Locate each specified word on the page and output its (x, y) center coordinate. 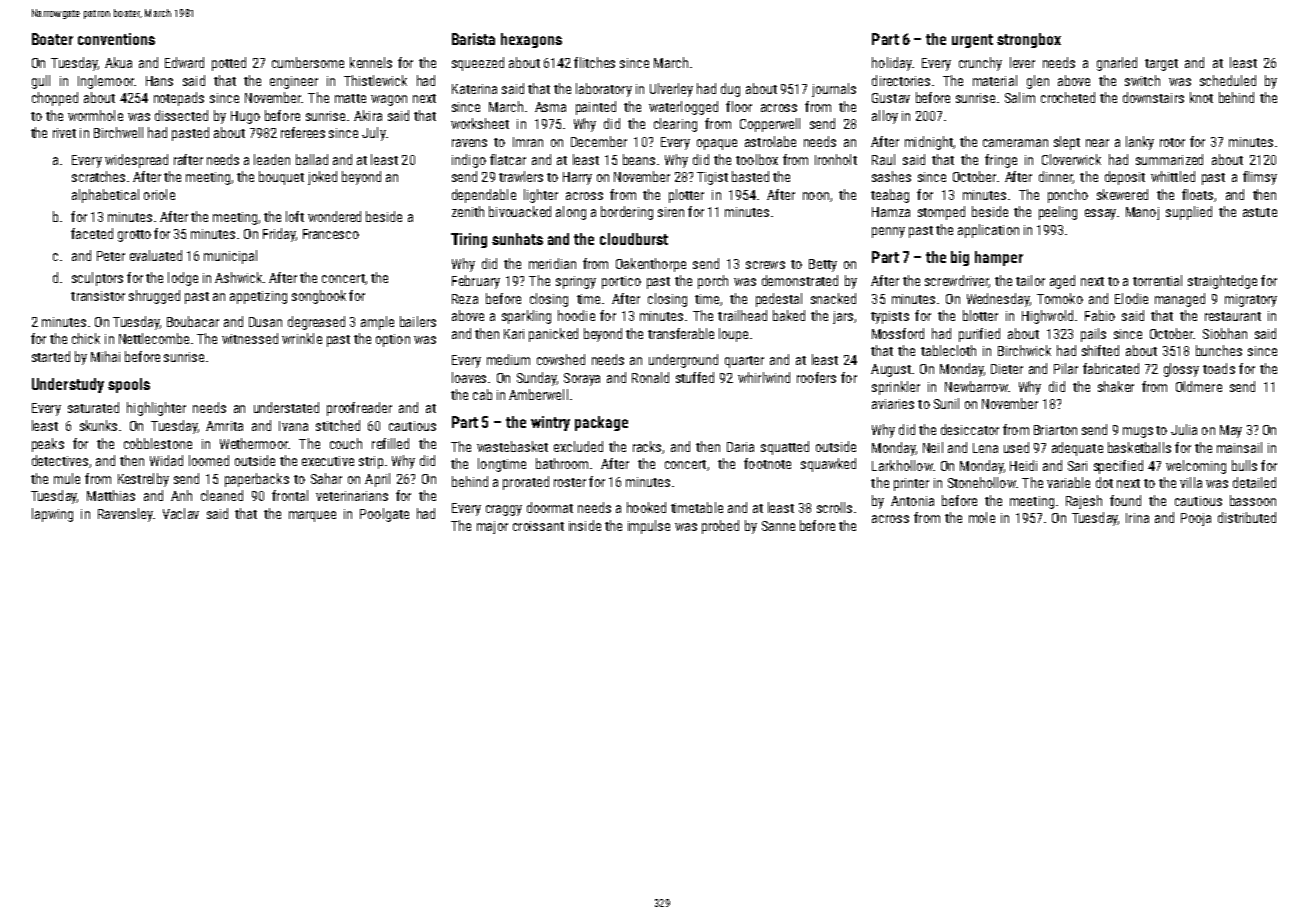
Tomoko (1060, 298)
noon (816, 196)
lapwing (52, 515)
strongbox (1029, 40)
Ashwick (238, 277)
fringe (1001, 161)
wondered (334, 216)
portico (621, 282)
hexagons (531, 40)
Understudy (68, 385)
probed (720, 527)
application (988, 231)
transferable (681, 333)
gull (41, 82)
